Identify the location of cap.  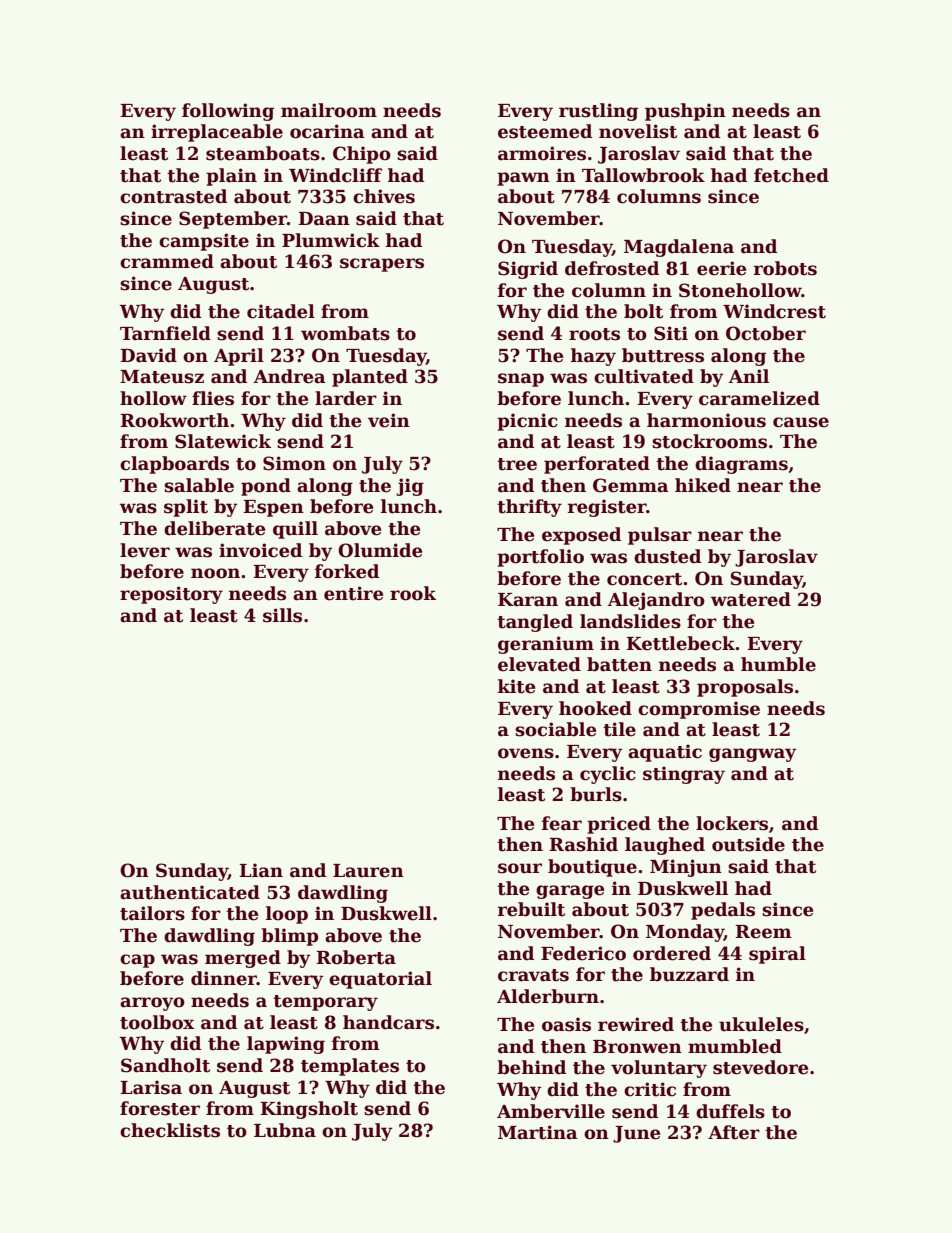
(137, 961).
